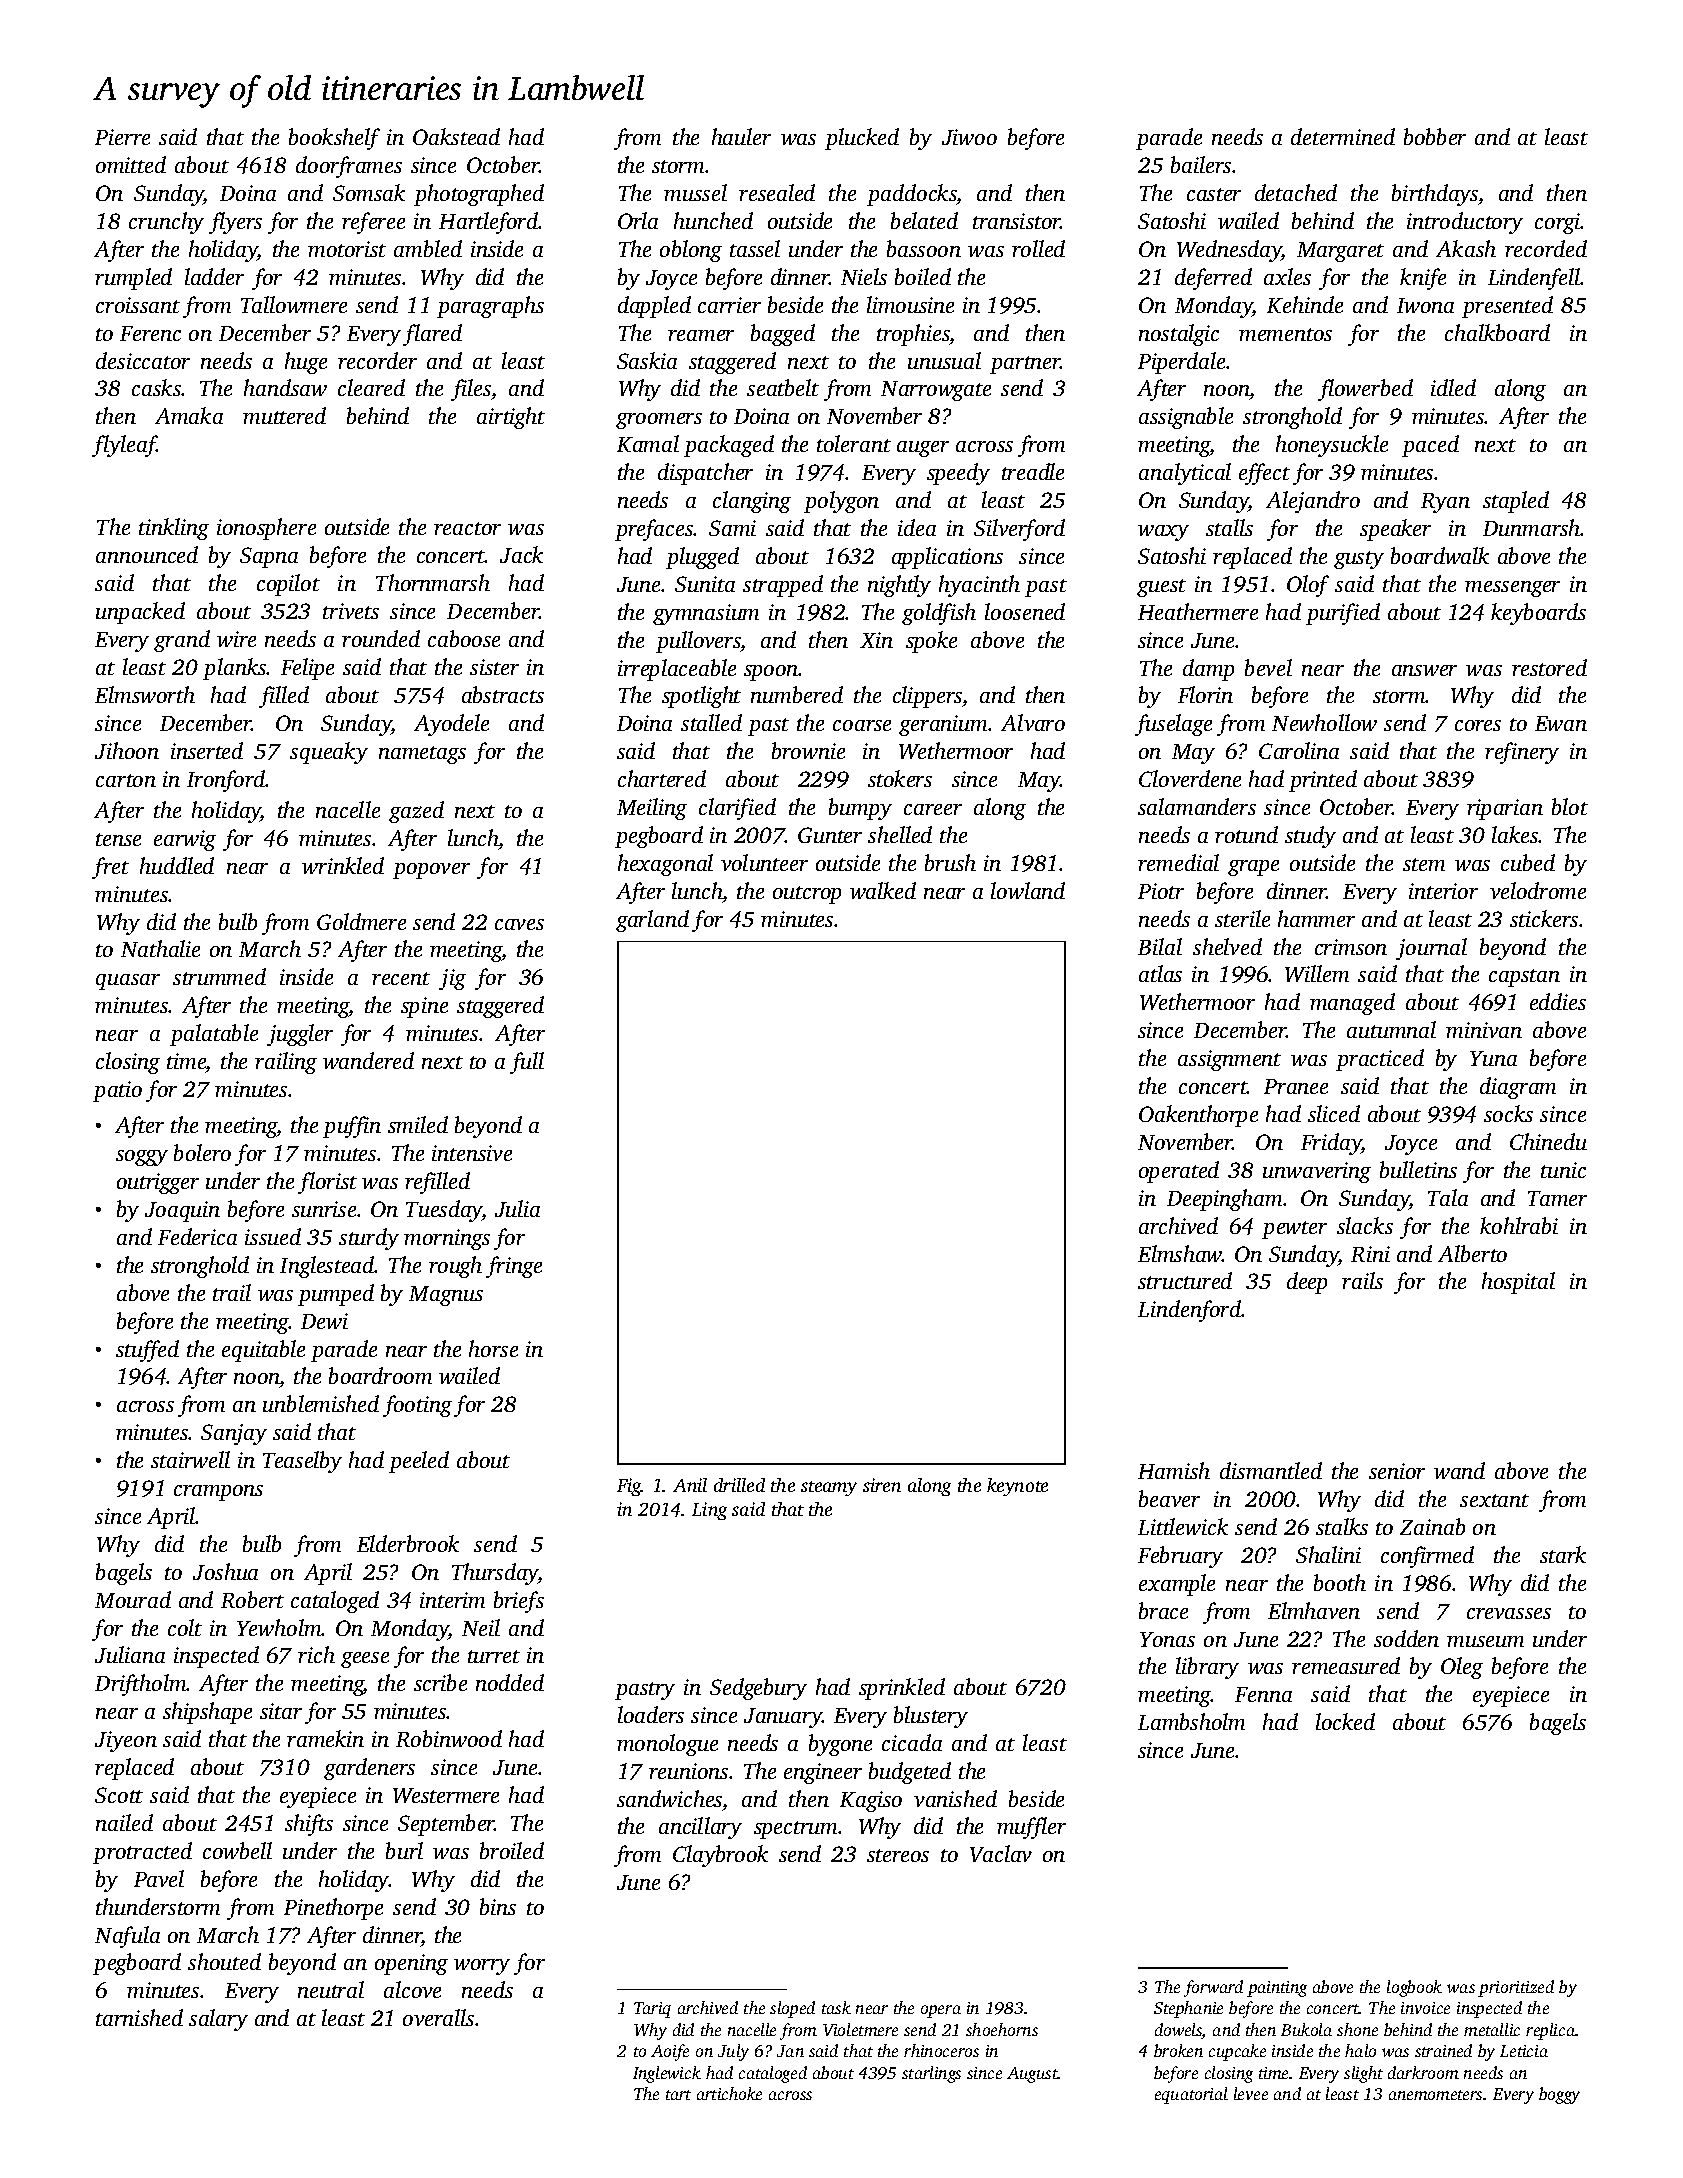  I want to click on study, so click(1310, 837).
